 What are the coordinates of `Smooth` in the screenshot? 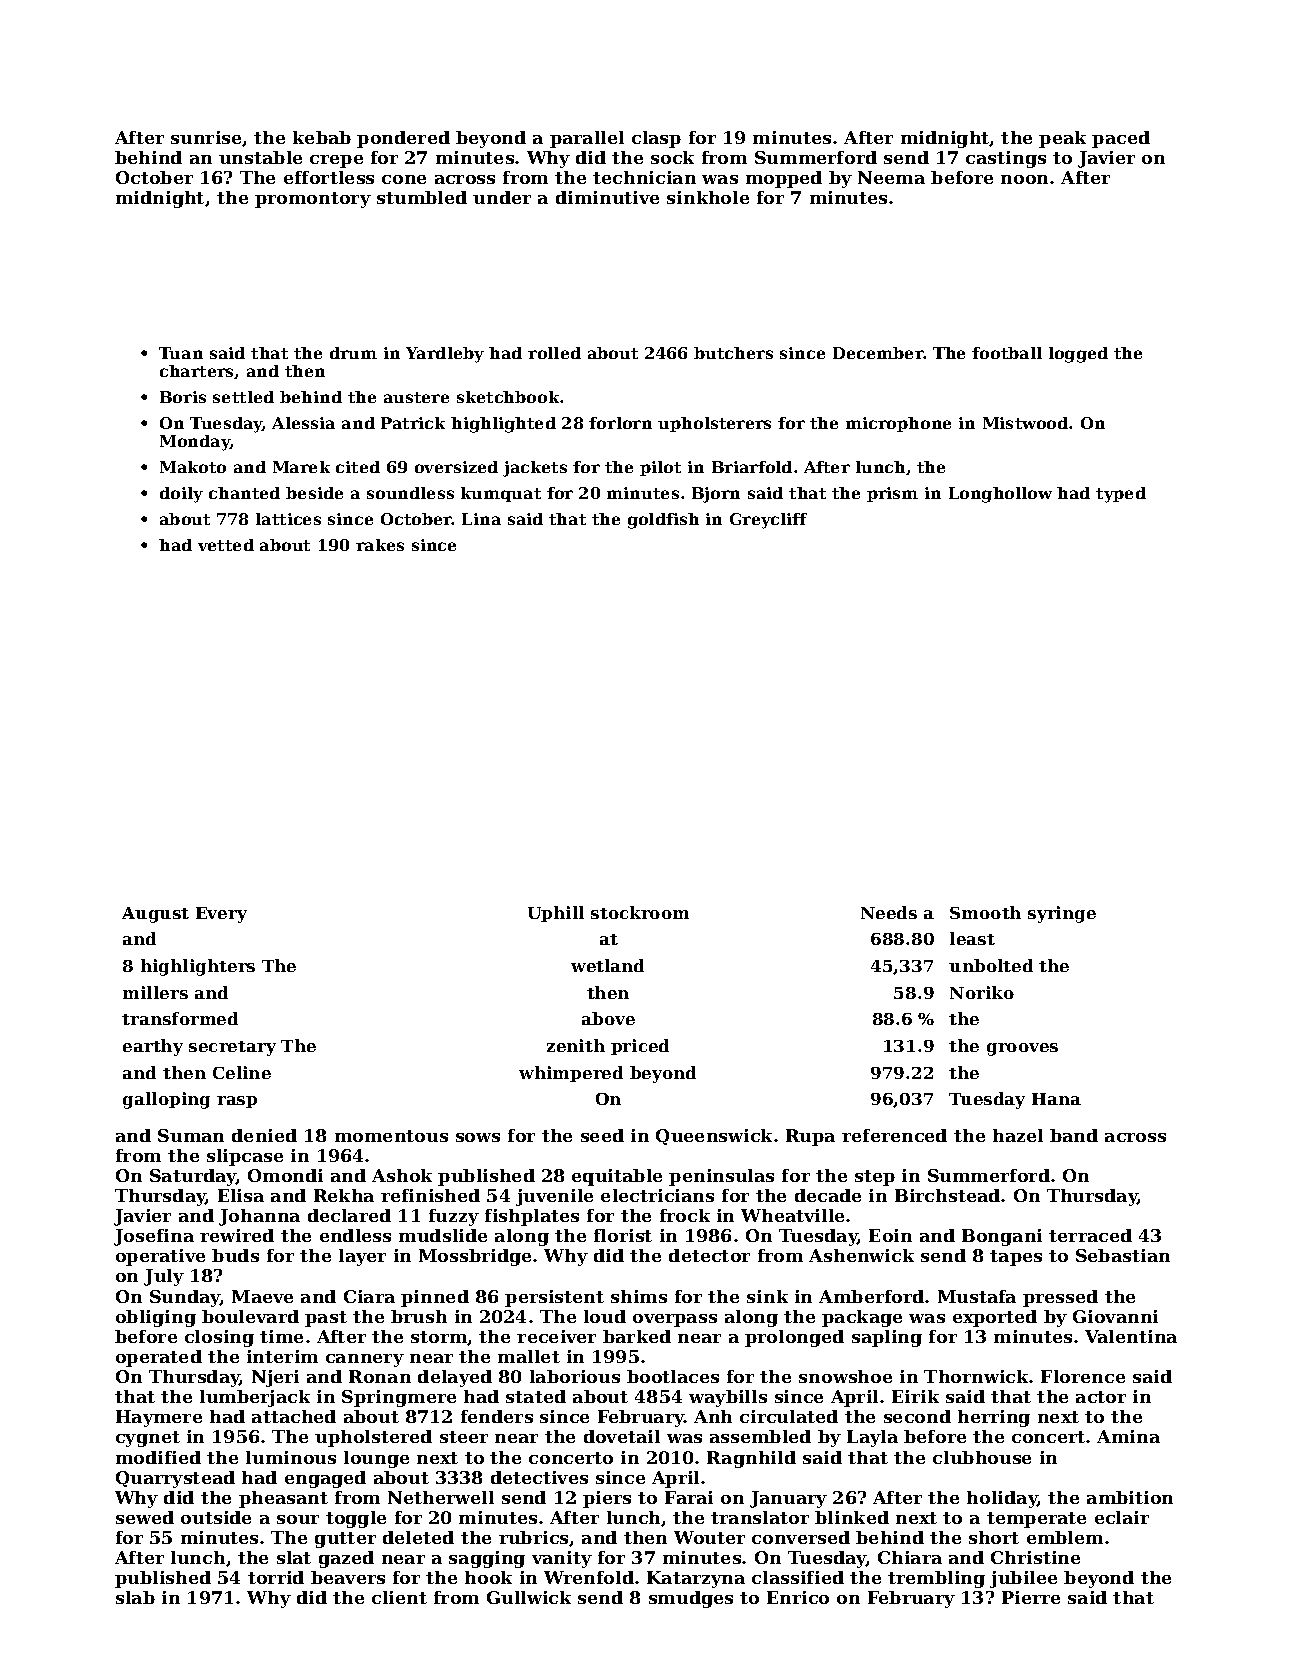 It's located at (985, 912).
